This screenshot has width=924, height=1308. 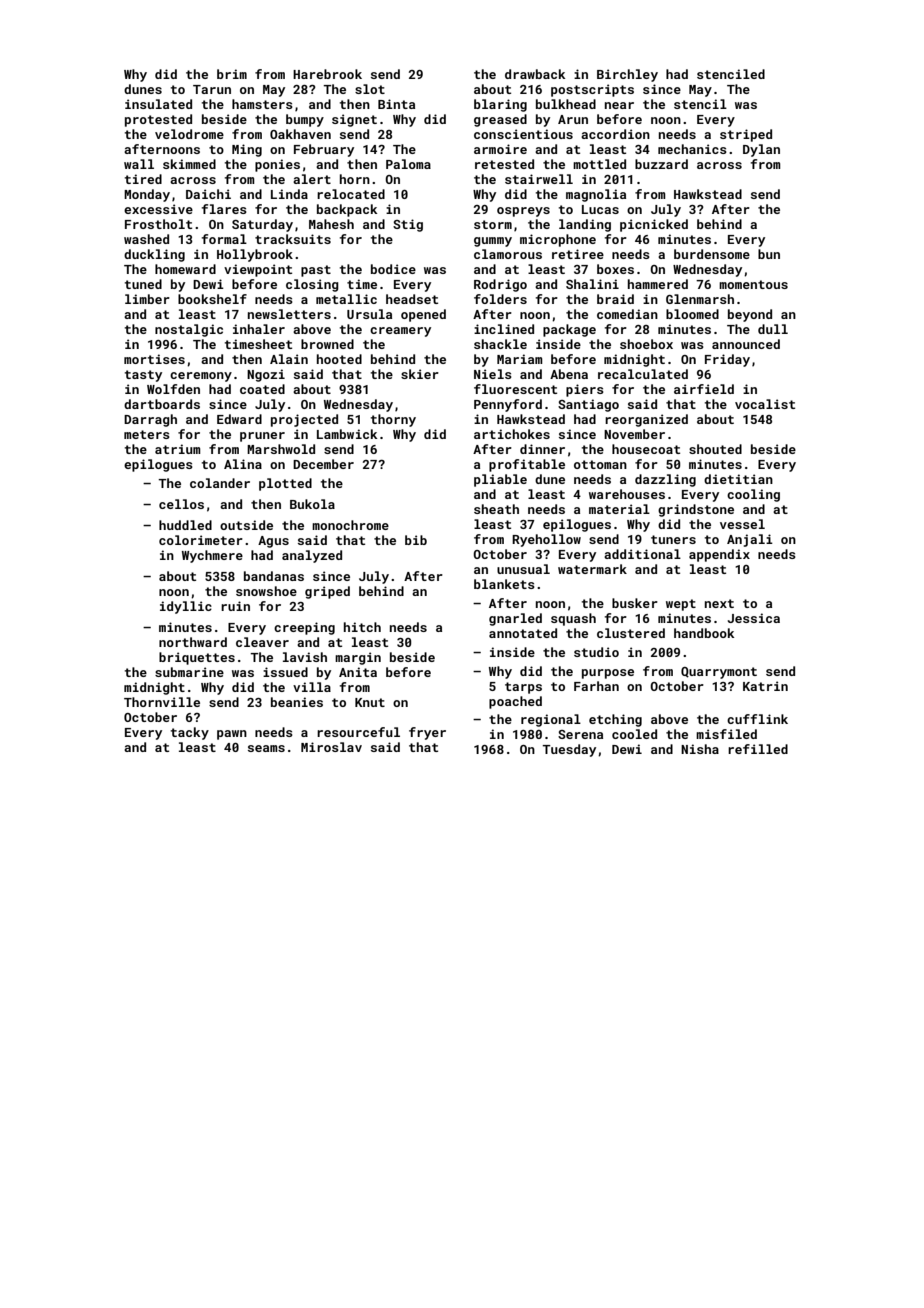 I want to click on artichokes, so click(x=512, y=434).
